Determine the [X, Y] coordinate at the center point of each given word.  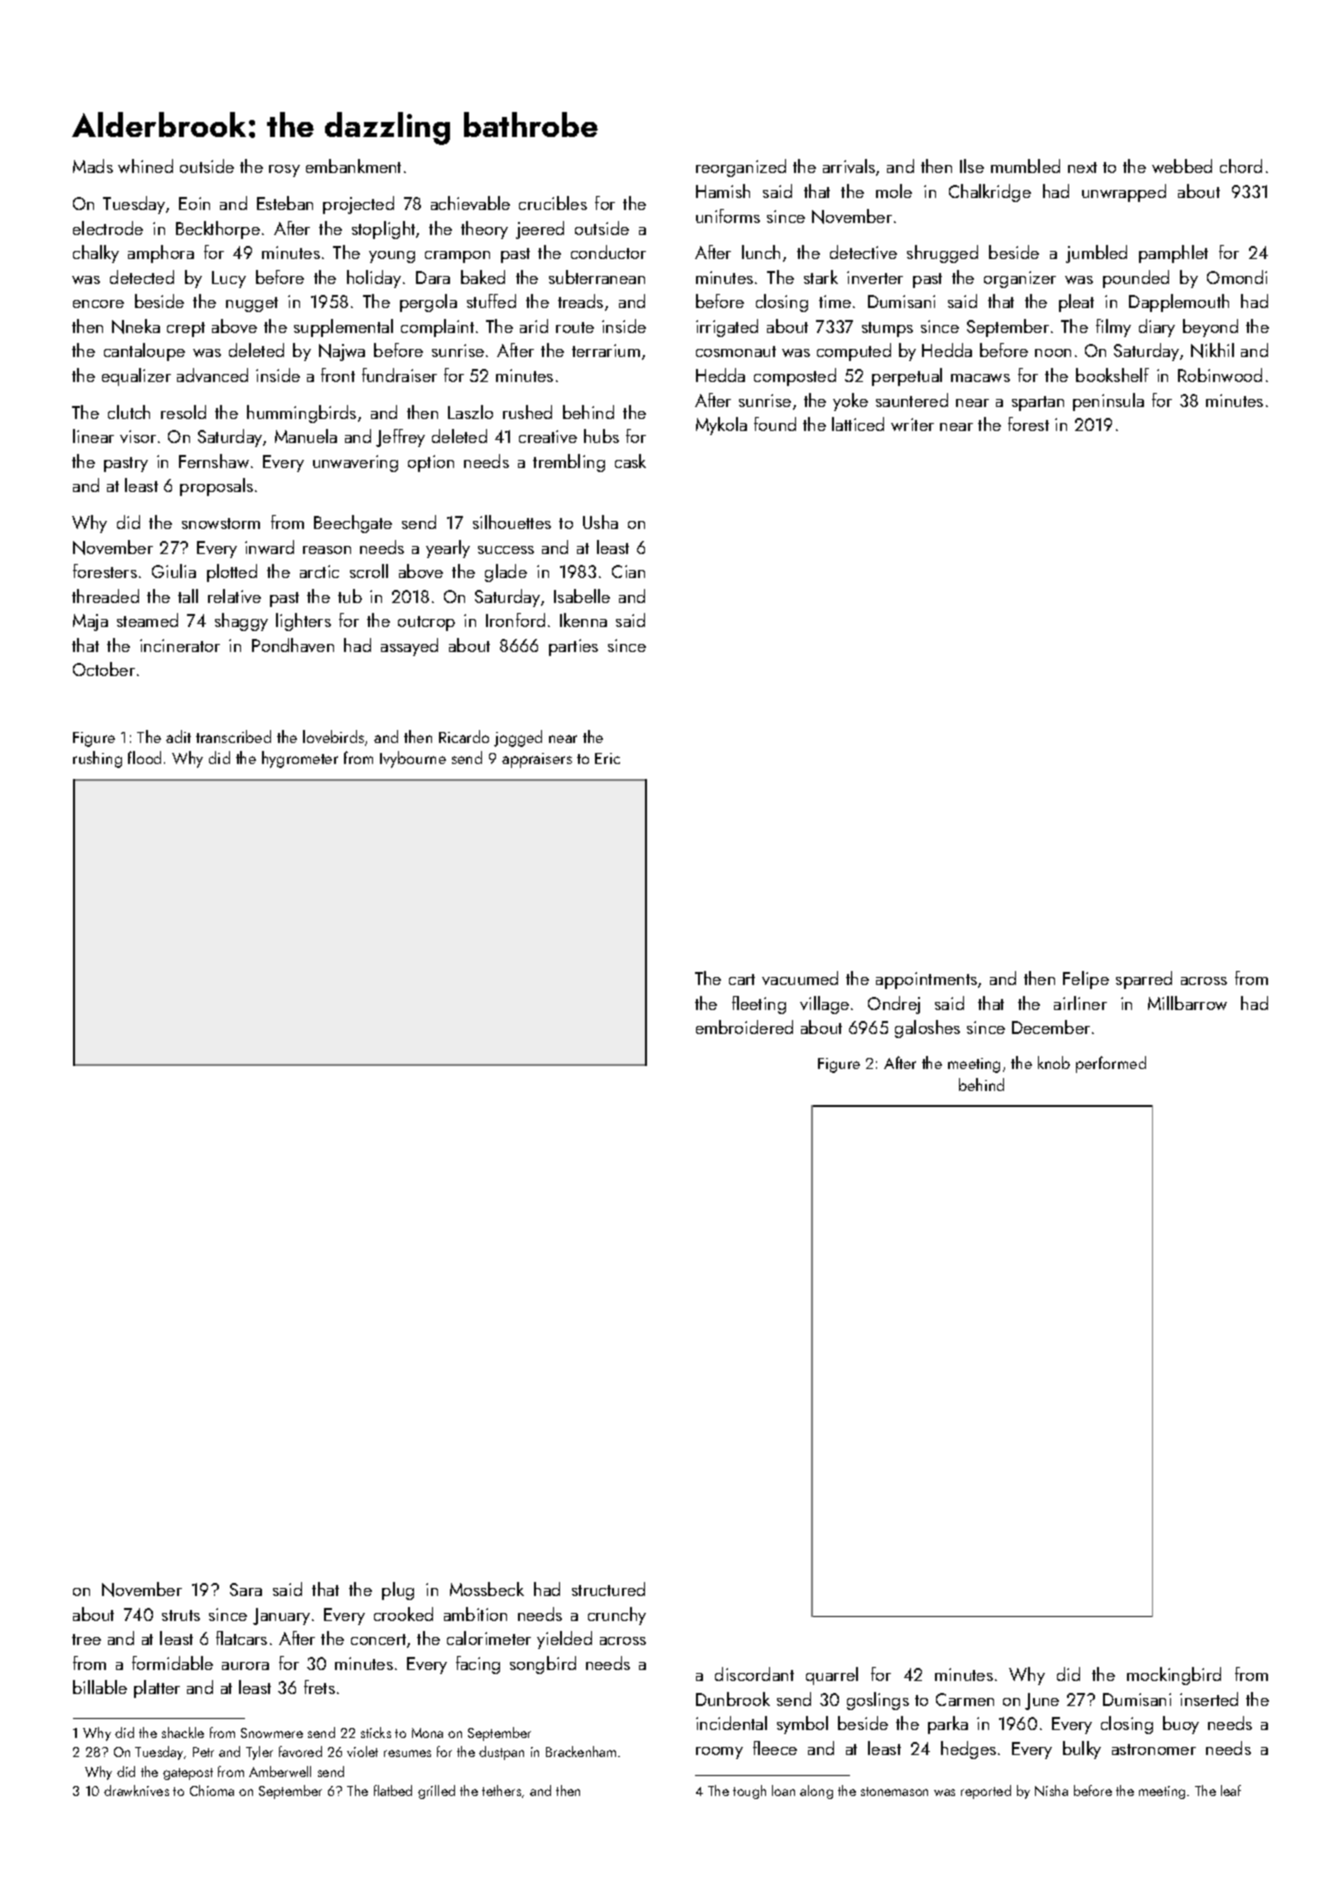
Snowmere [272, 1733]
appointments [926, 980]
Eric [607, 758]
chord [1241, 166]
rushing [97, 759]
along [816, 1792]
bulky [1082, 1750]
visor [138, 436]
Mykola [721, 426]
